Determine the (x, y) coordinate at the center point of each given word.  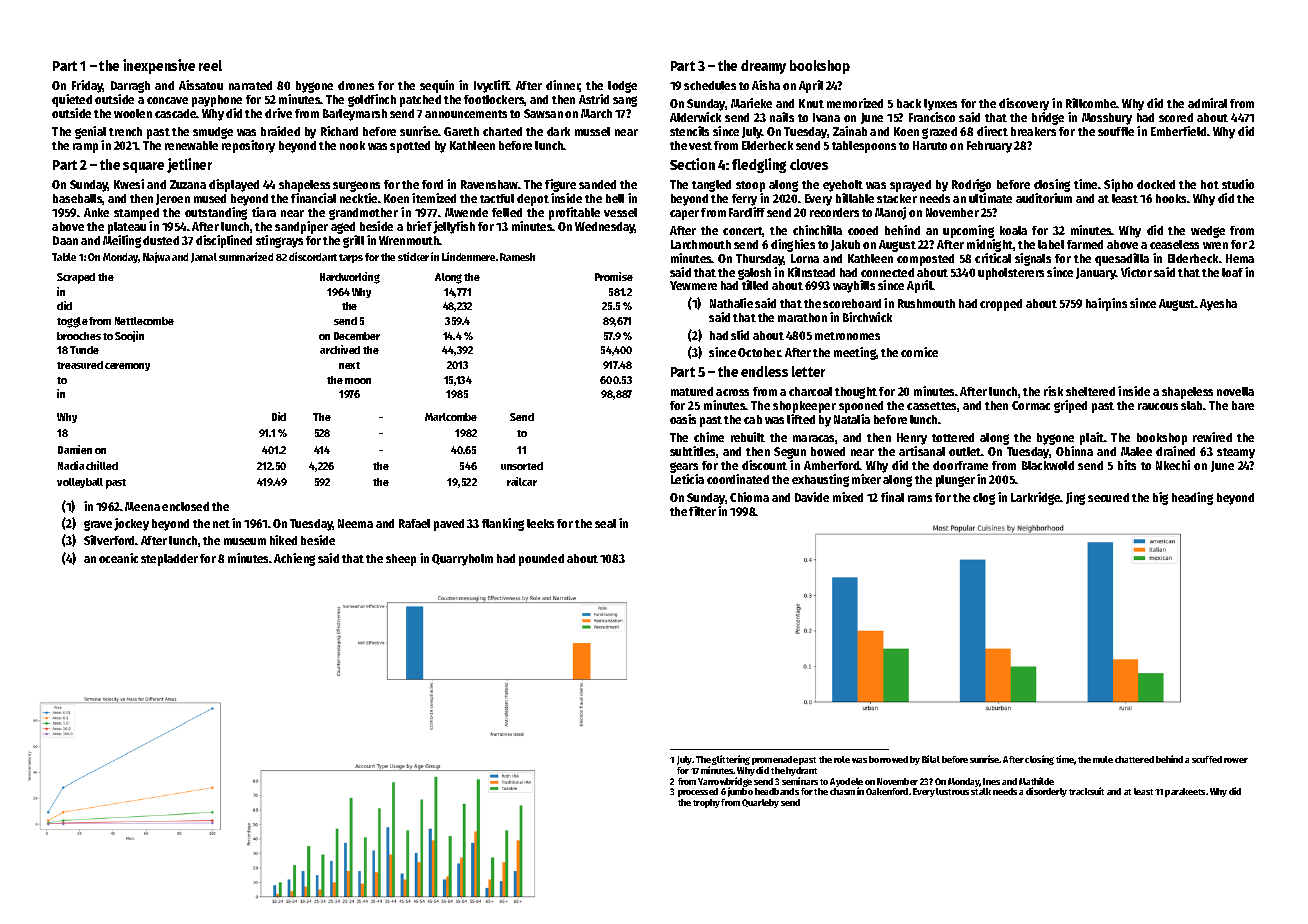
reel (210, 65)
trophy (706, 803)
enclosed (185, 506)
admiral (1207, 103)
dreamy (763, 67)
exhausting (820, 480)
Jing (1075, 498)
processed (698, 792)
